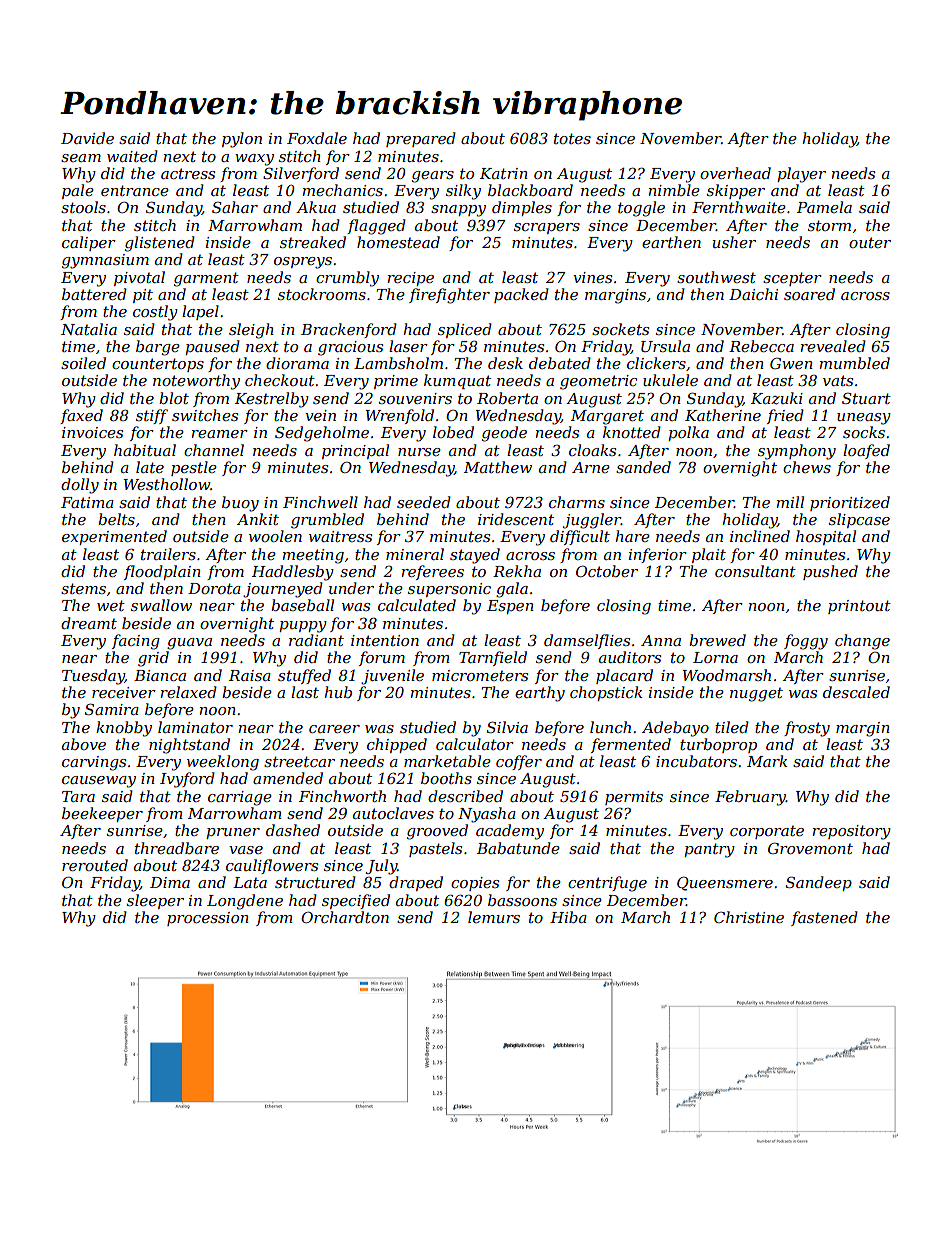 The width and height of the image is (952, 1233). What do you see at coordinates (498, 467) in the image?
I see `Matthew` at bounding box center [498, 467].
